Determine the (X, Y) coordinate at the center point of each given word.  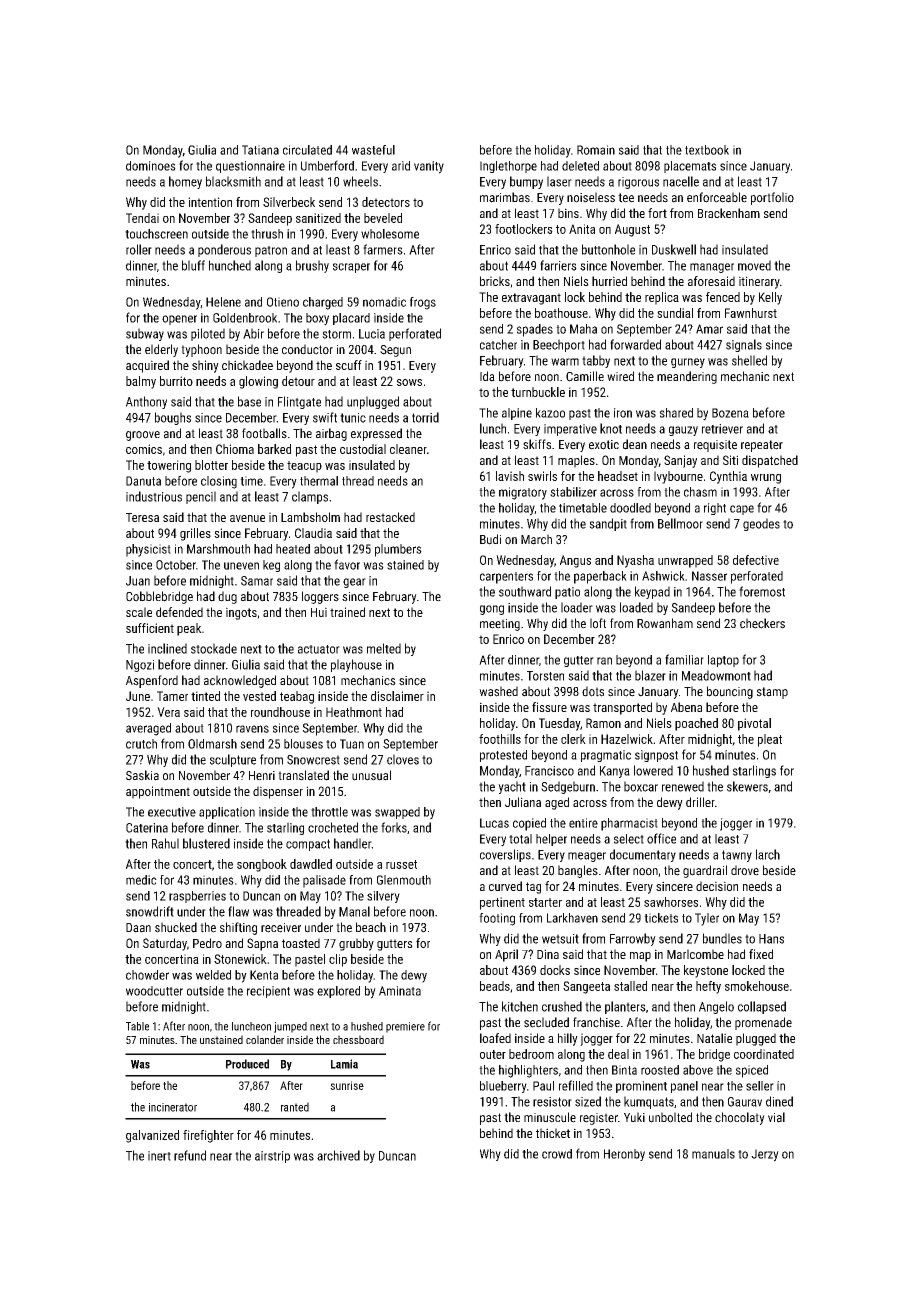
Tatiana (260, 150)
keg (271, 566)
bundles (722, 938)
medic (141, 880)
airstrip (272, 1157)
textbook (707, 150)
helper (551, 840)
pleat (770, 740)
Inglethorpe (508, 167)
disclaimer (397, 696)
